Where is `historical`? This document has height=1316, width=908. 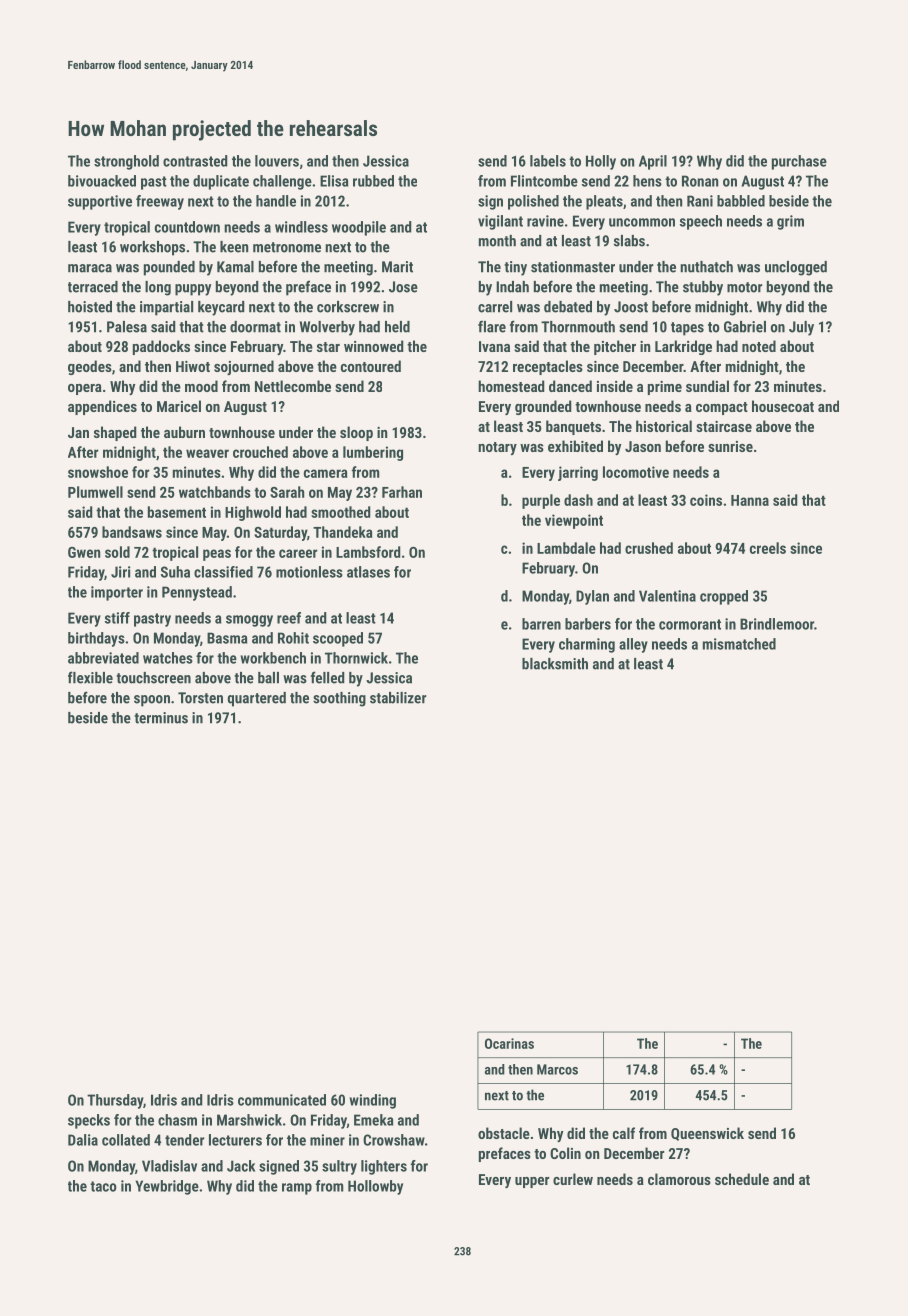 historical is located at coordinates (664, 426).
